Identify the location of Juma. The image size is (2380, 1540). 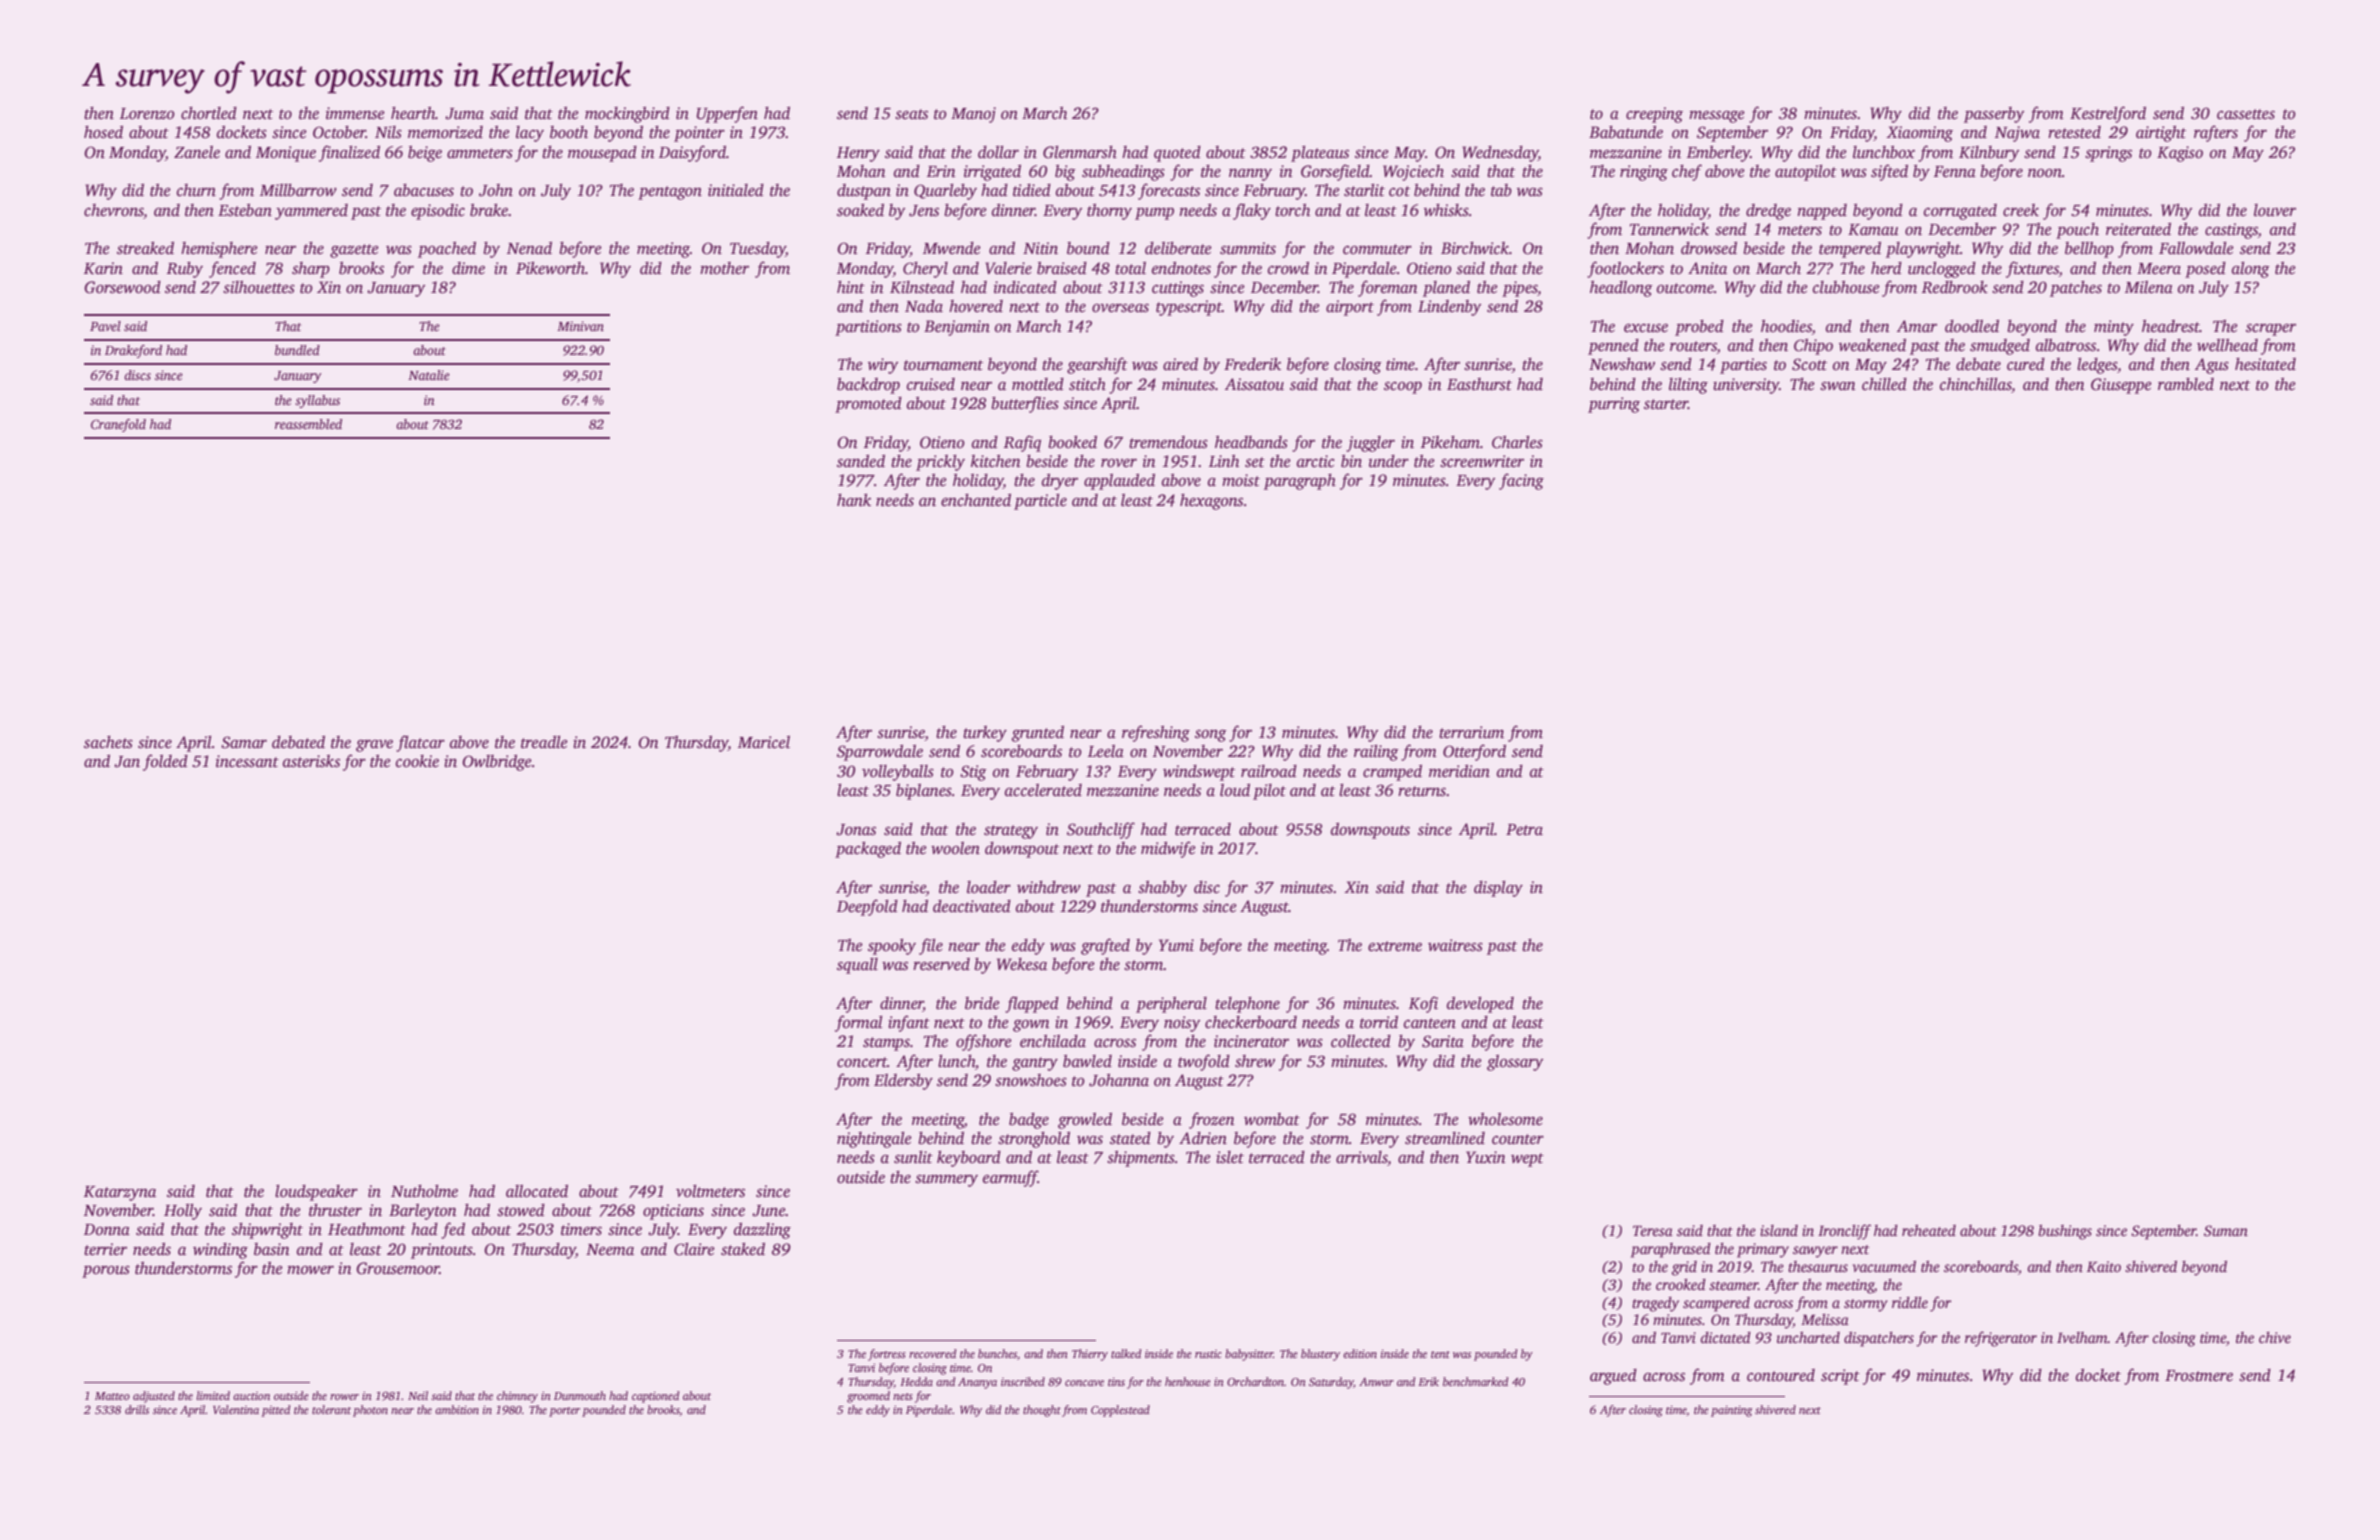
(464, 114).
